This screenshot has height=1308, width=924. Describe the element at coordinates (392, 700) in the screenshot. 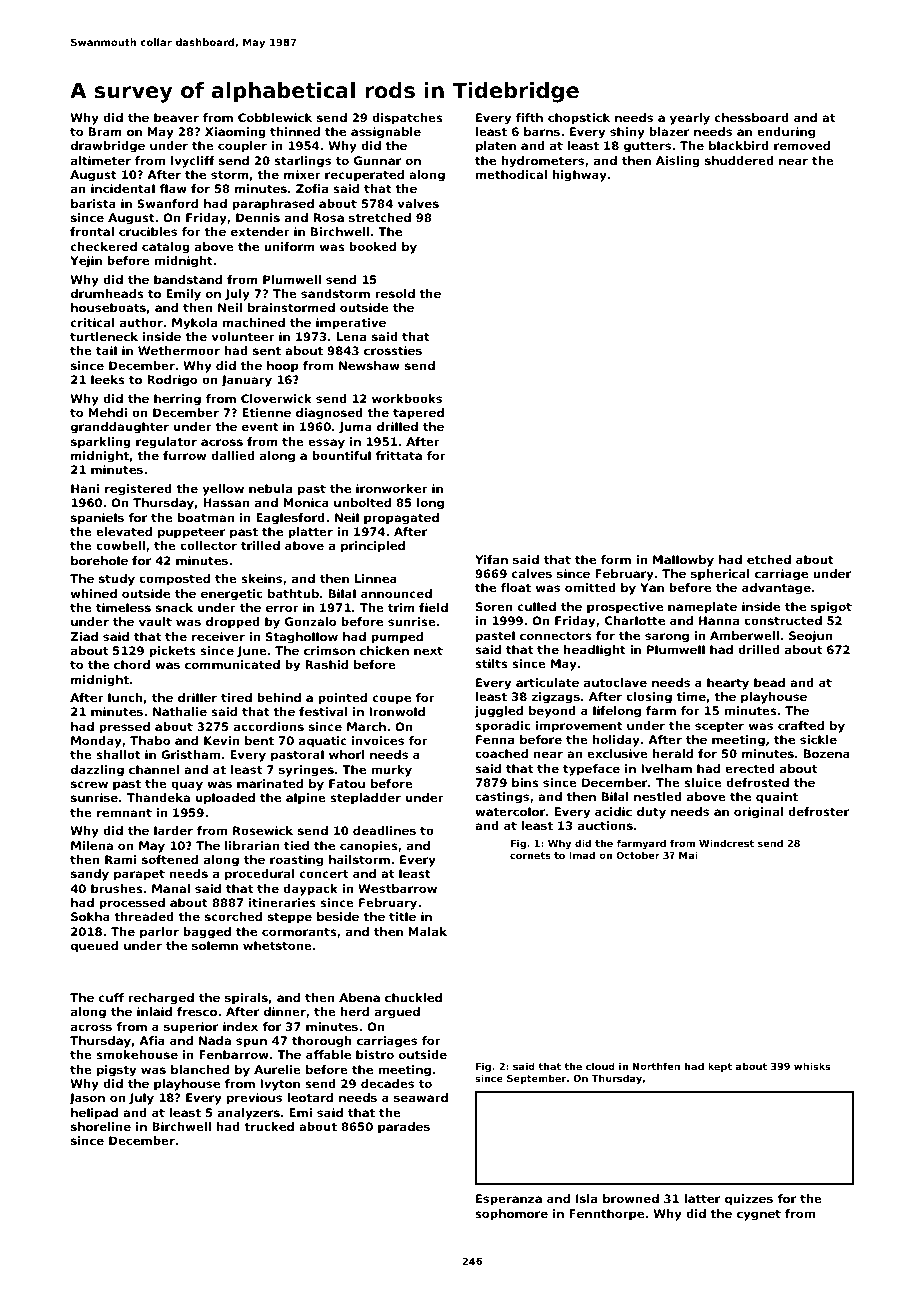

I see `coupe` at that location.
